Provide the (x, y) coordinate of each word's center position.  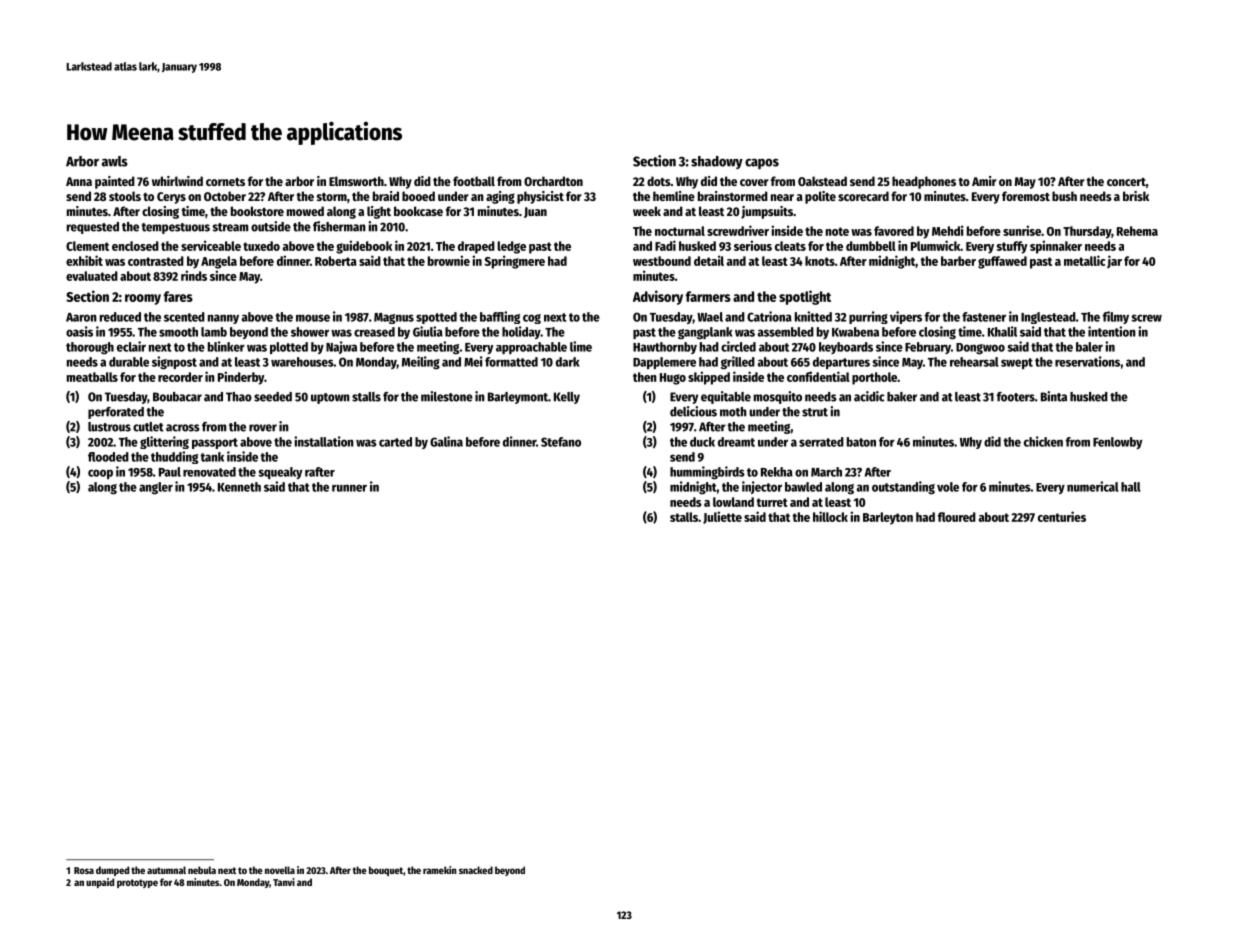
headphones (924, 182)
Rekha (777, 472)
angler (156, 488)
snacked (476, 870)
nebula (202, 870)
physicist (540, 197)
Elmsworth (356, 181)
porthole (874, 378)
